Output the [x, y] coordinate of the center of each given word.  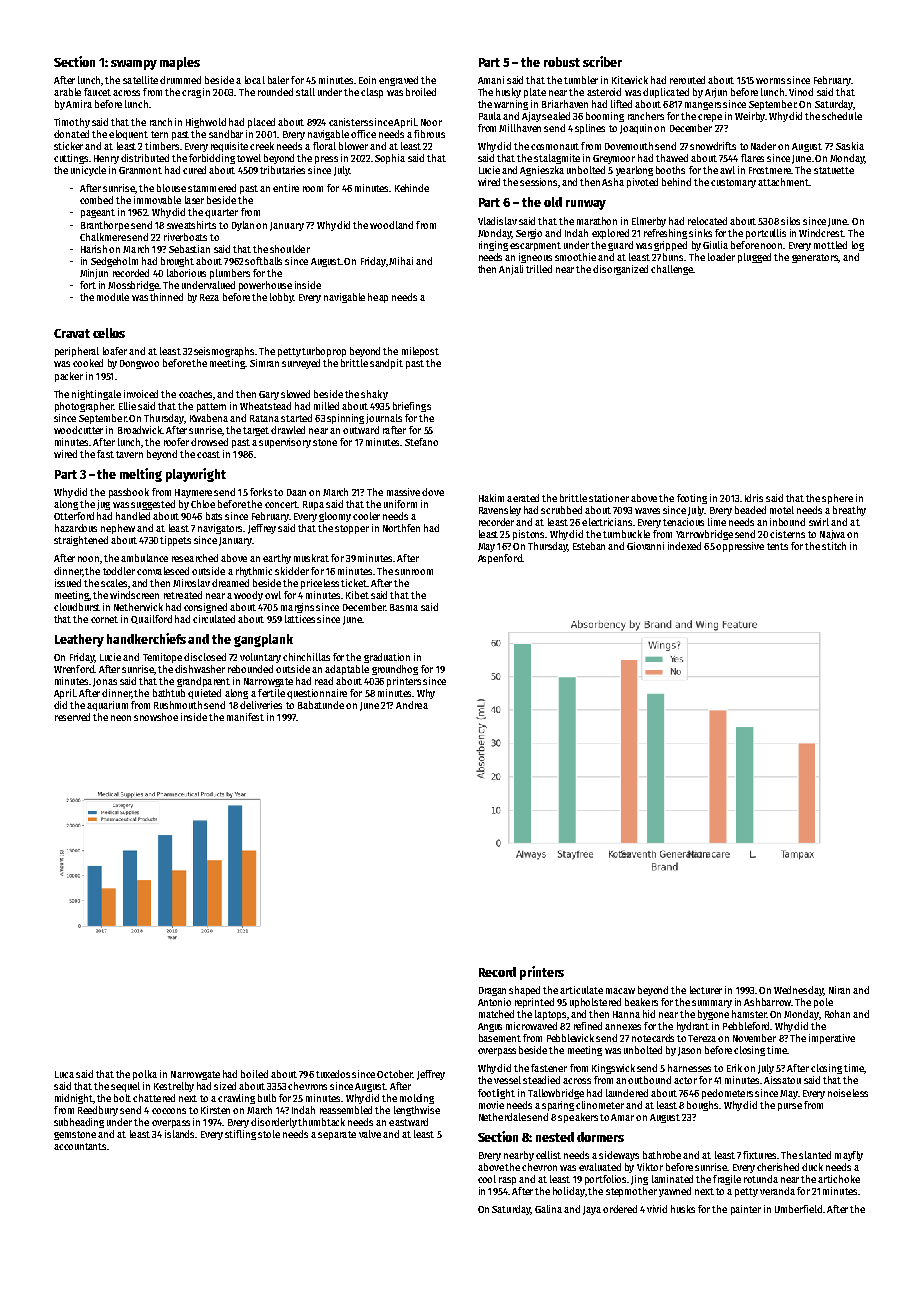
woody [248, 596]
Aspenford [500, 559]
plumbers [230, 274]
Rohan [837, 1014]
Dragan [492, 991]
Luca [64, 1074]
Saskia [850, 146]
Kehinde [412, 188]
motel [782, 510]
